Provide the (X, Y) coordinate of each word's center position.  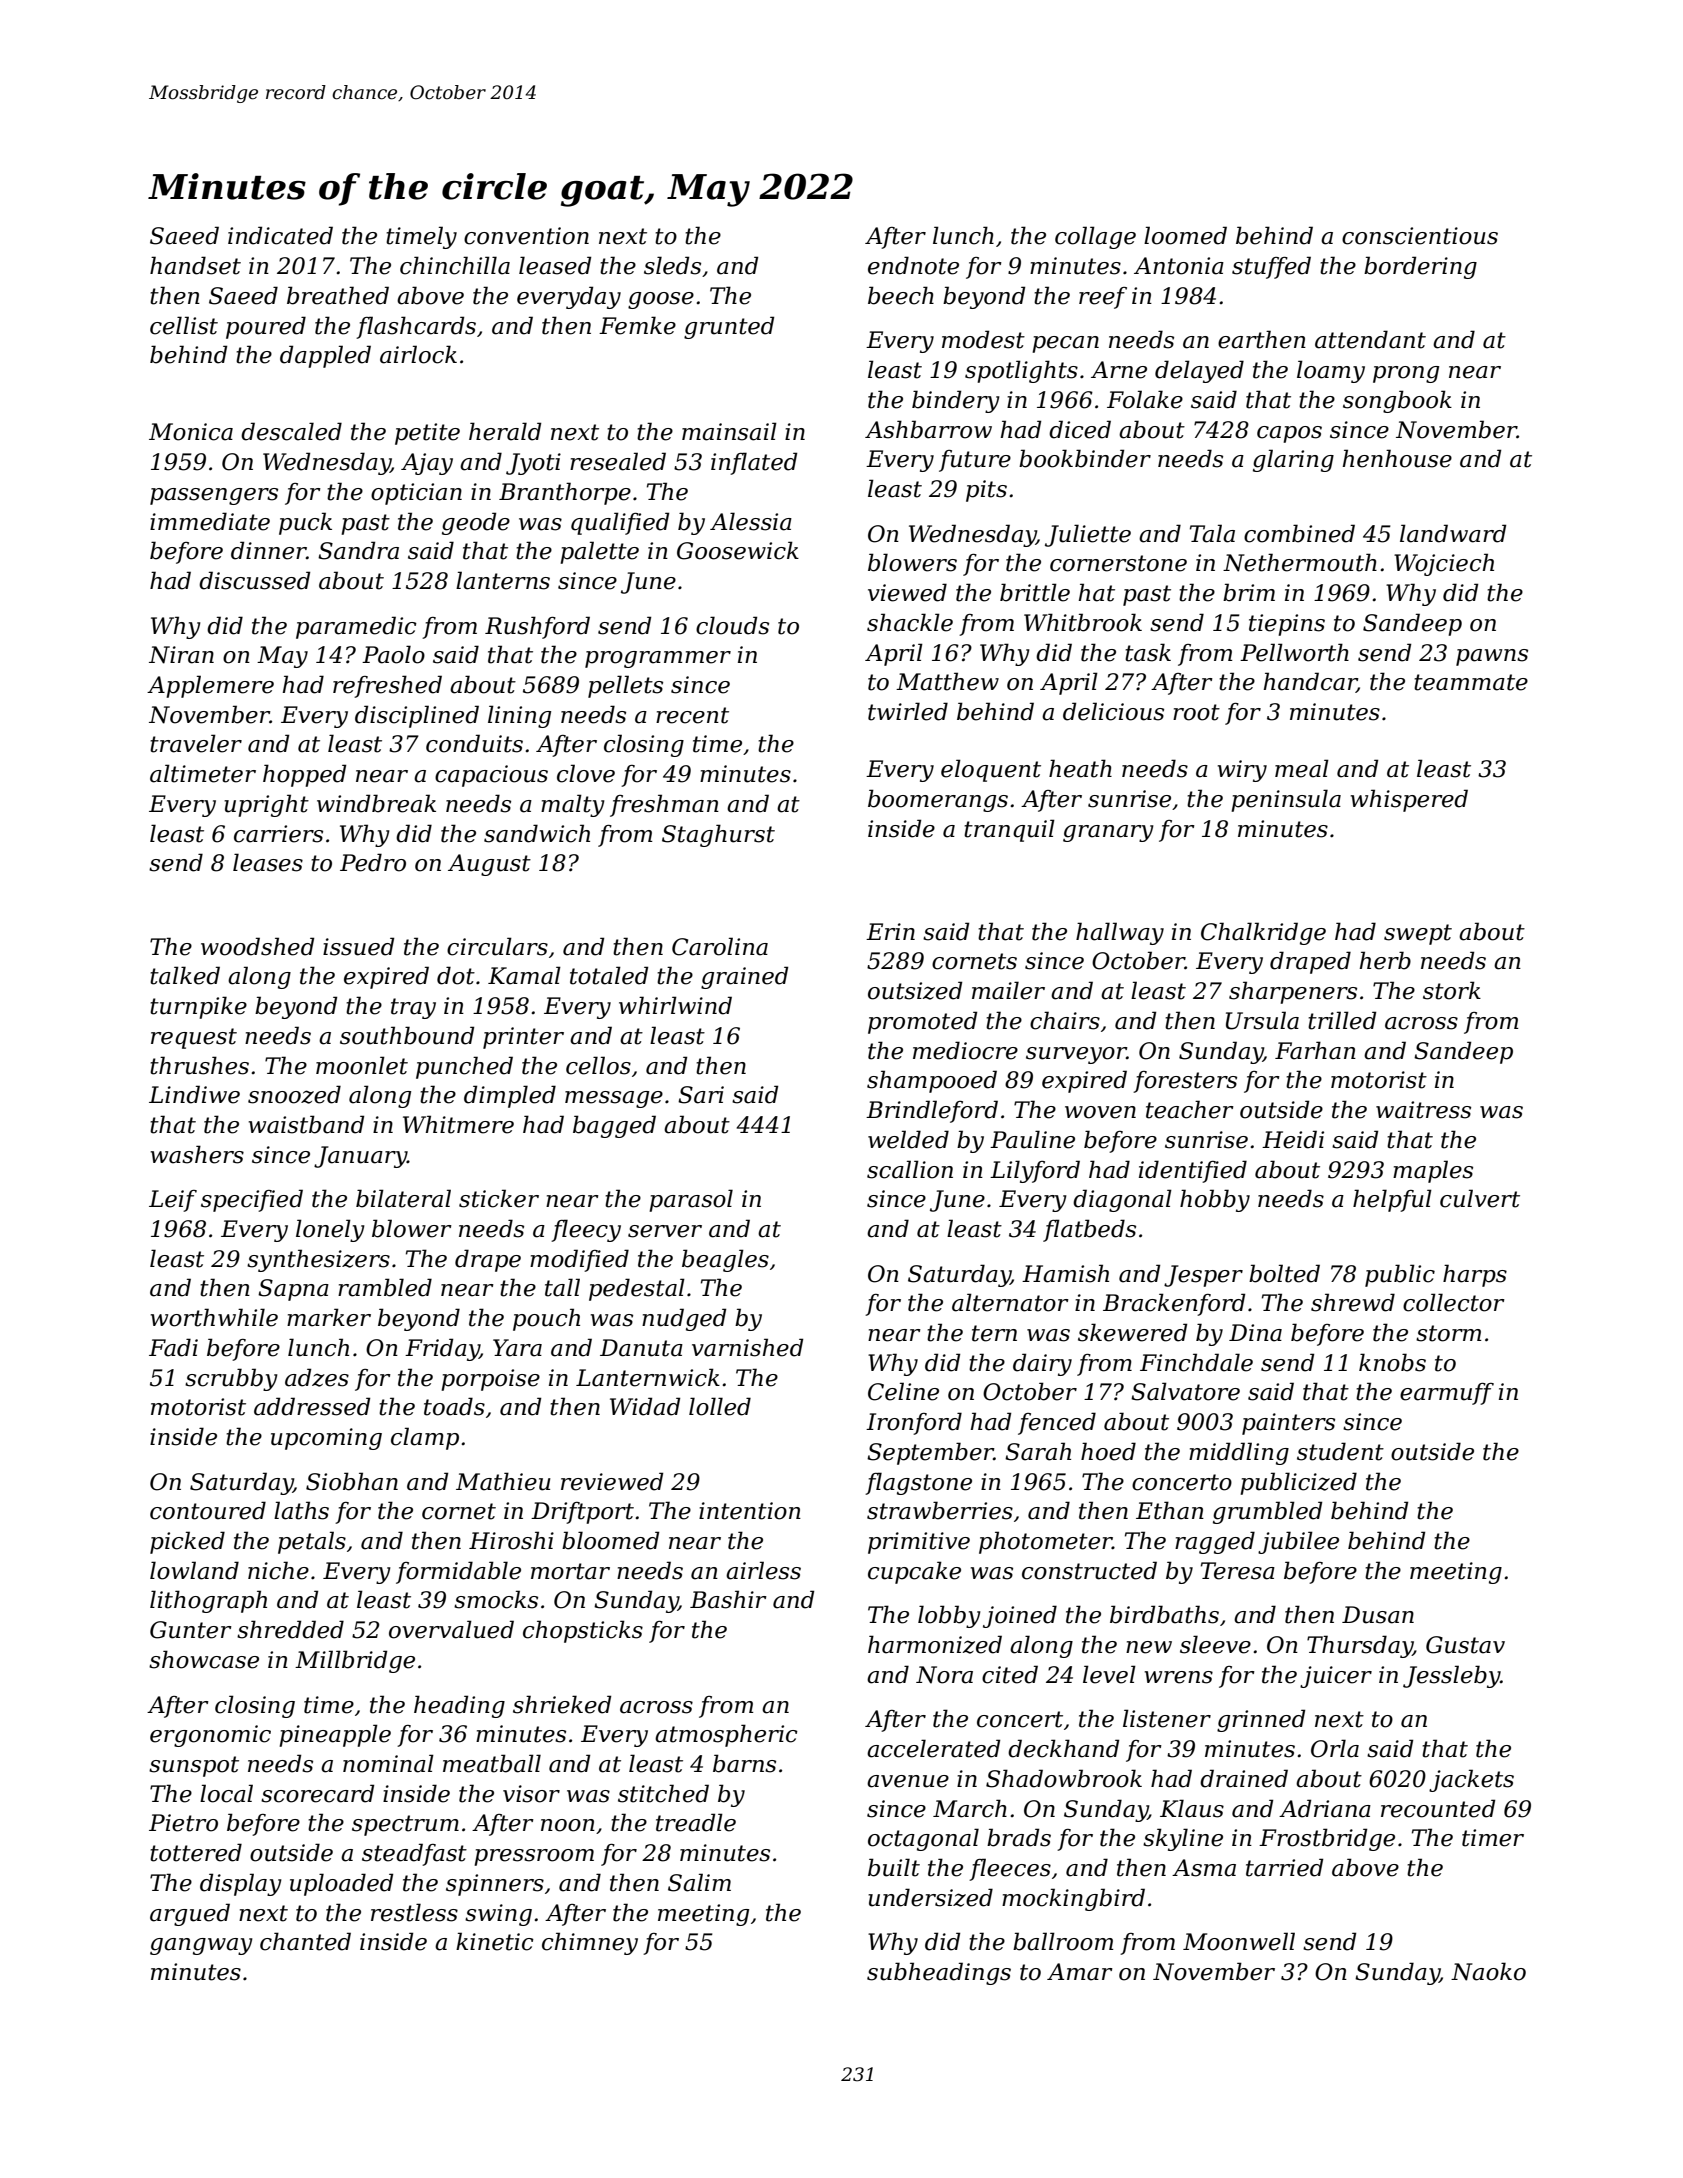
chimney (590, 1943)
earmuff (1447, 1394)
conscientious (1420, 236)
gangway (201, 1946)
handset (195, 265)
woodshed (257, 946)
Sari (701, 1095)
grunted (729, 327)
